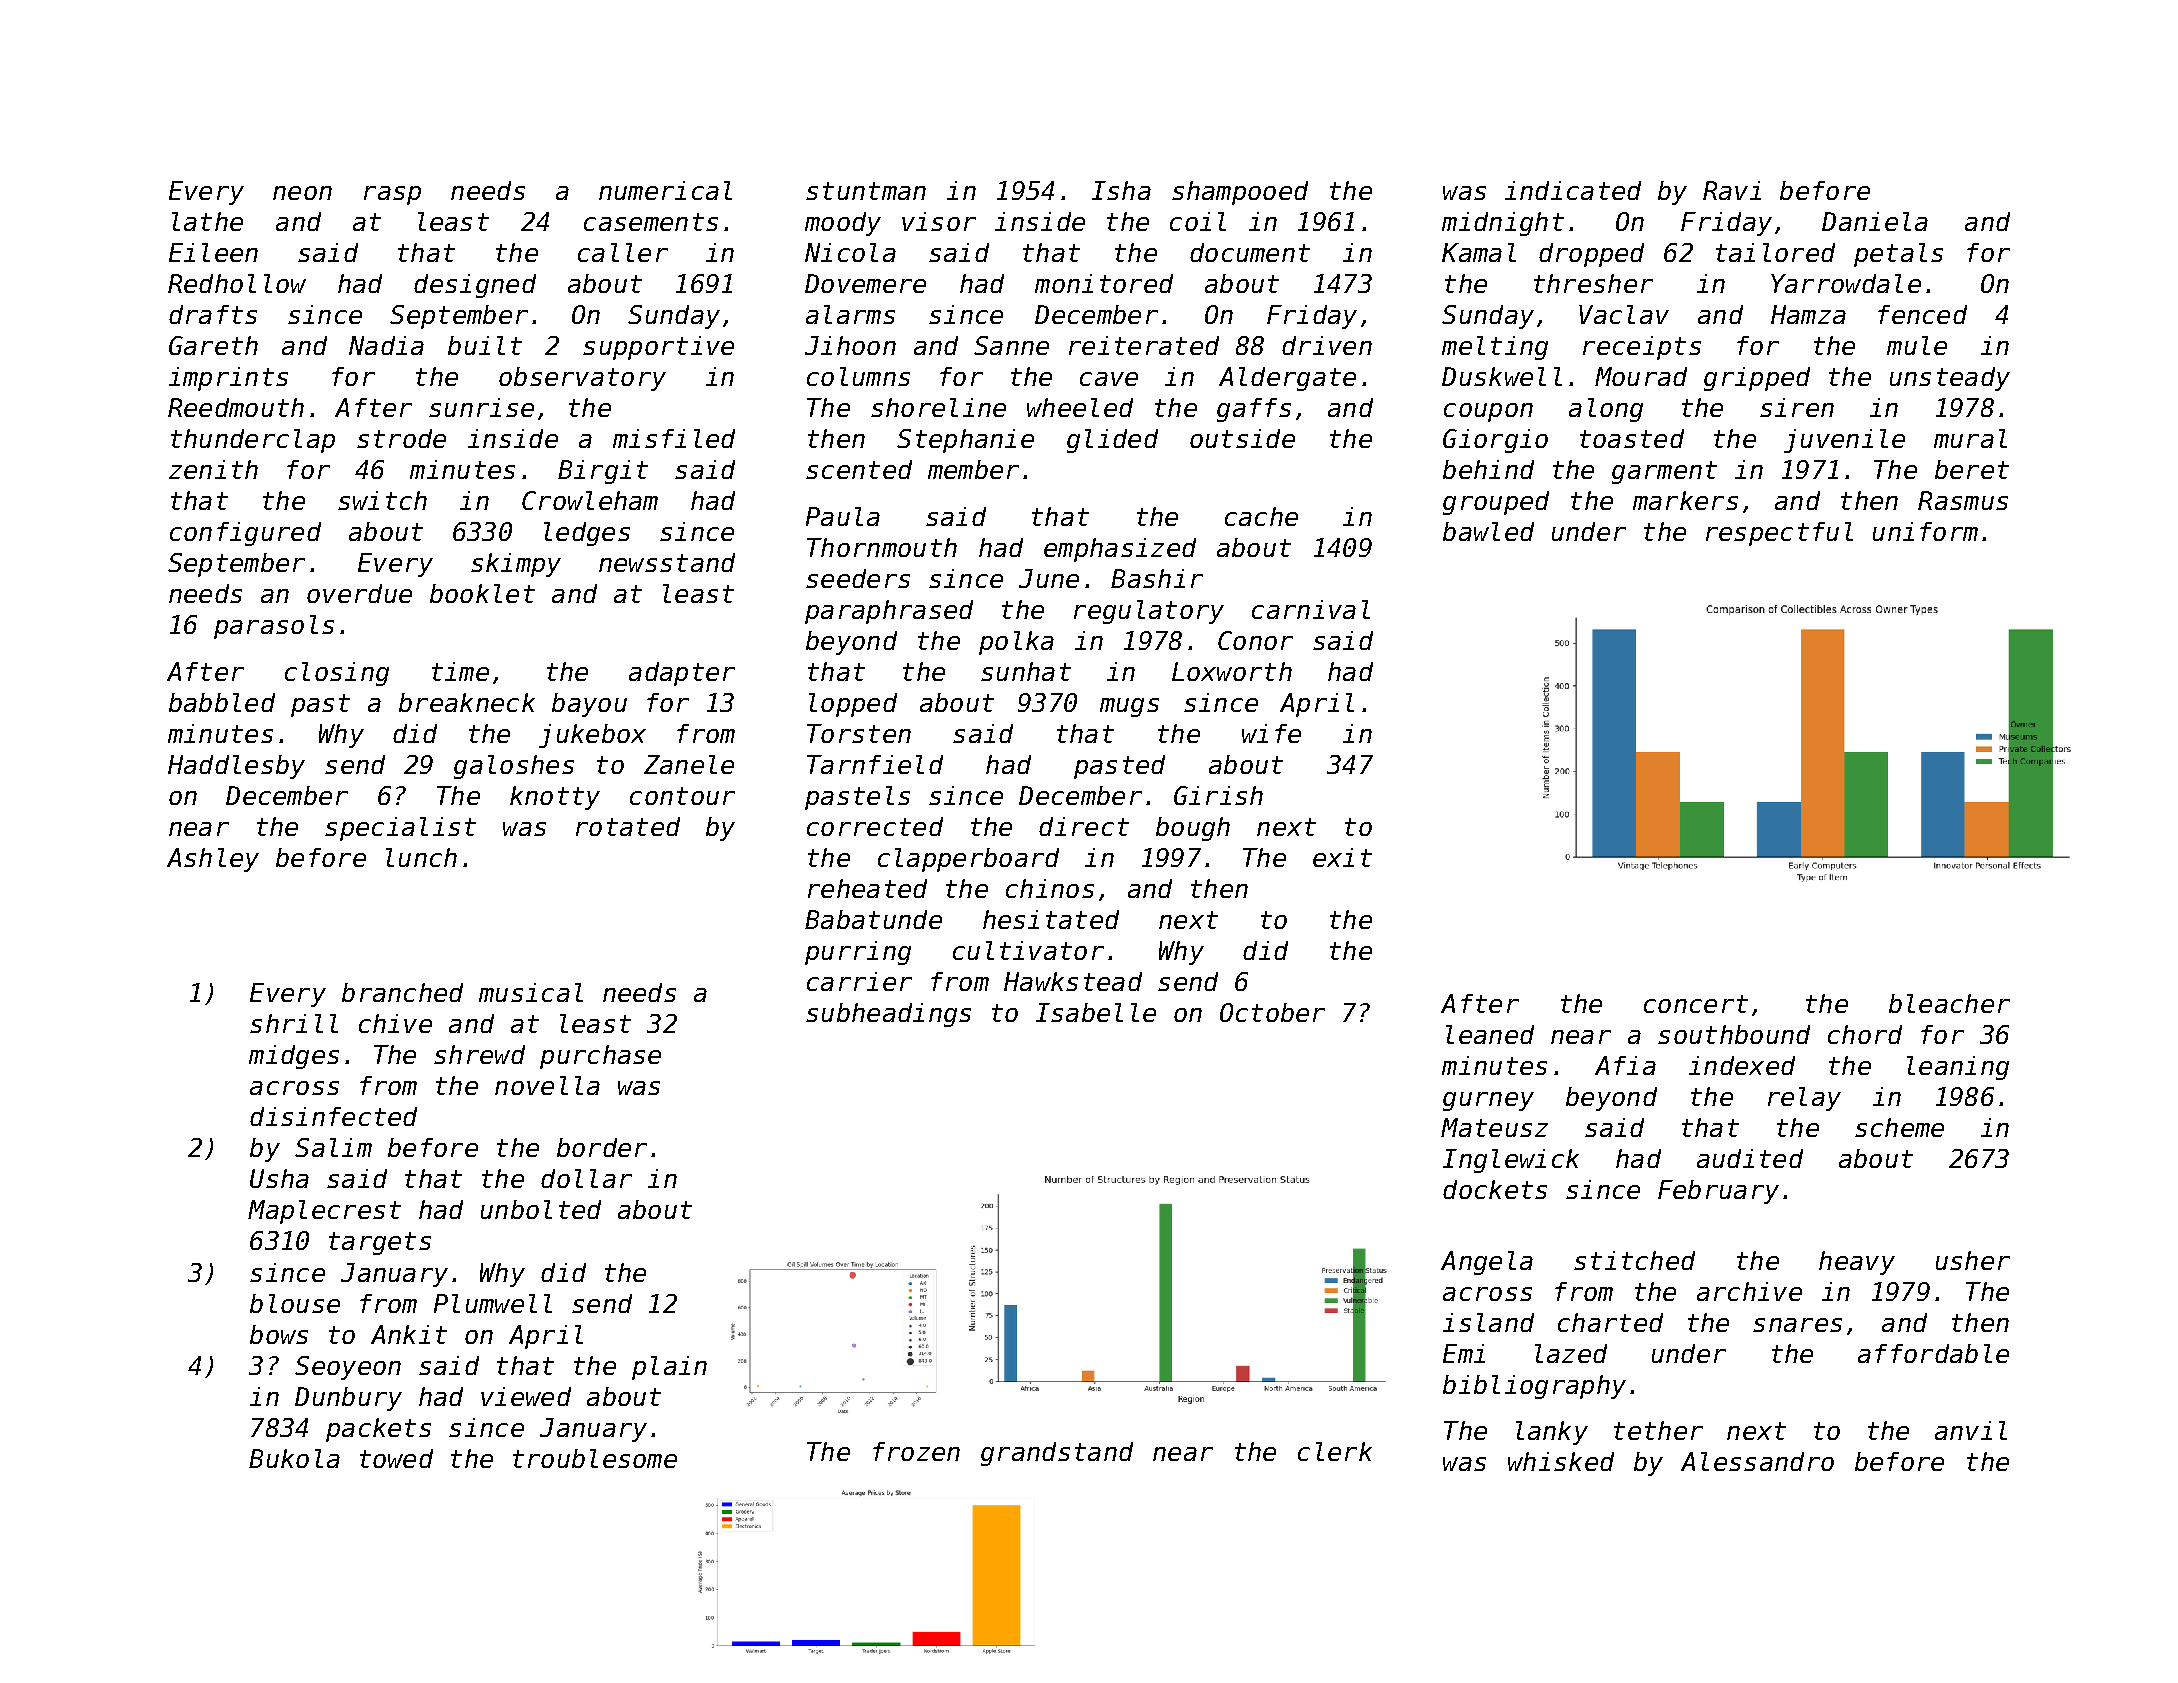 The height and width of the image is (1683, 2178). I want to click on fenced, so click(1922, 314).
